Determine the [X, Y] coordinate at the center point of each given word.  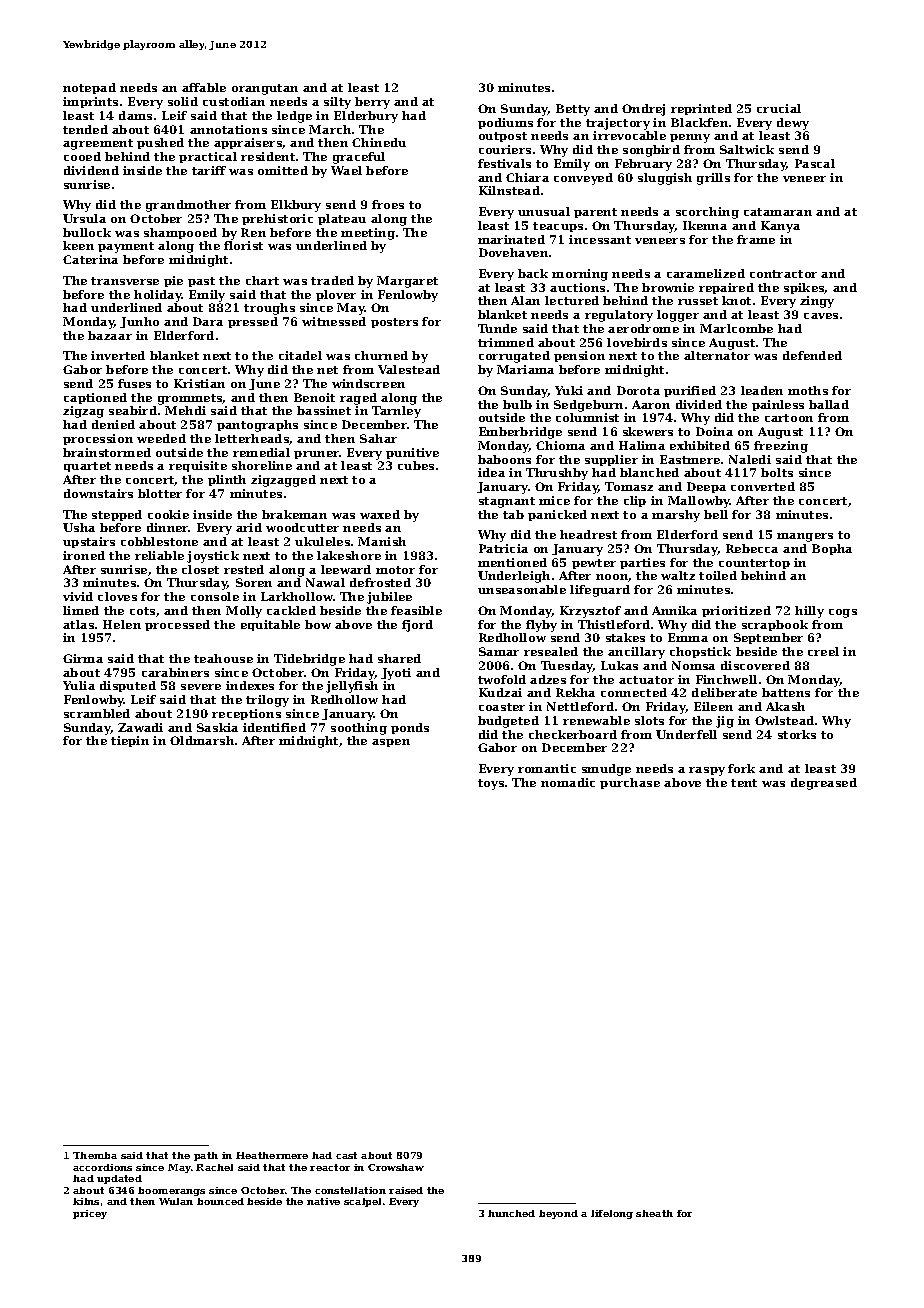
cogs [843, 613]
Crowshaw [396, 1167]
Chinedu [379, 142]
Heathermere [272, 1155]
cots [142, 611]
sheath [654, 1213]
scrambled [97, 713]
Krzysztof [590, 612]
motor [395, 570]
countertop [754, 564]
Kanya [780, 227]
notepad [89, 88]
